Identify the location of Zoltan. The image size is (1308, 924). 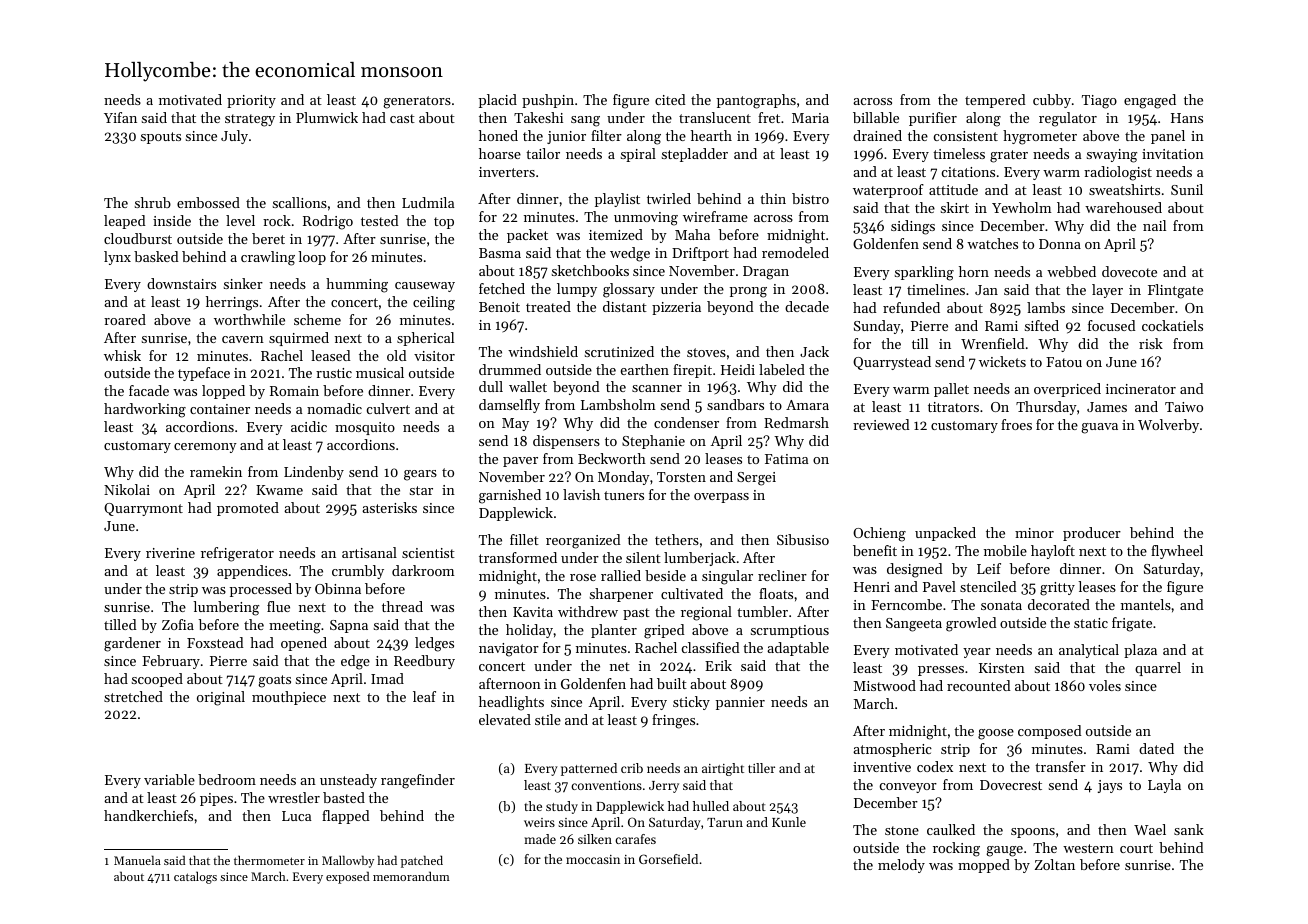
(1055, 864).
